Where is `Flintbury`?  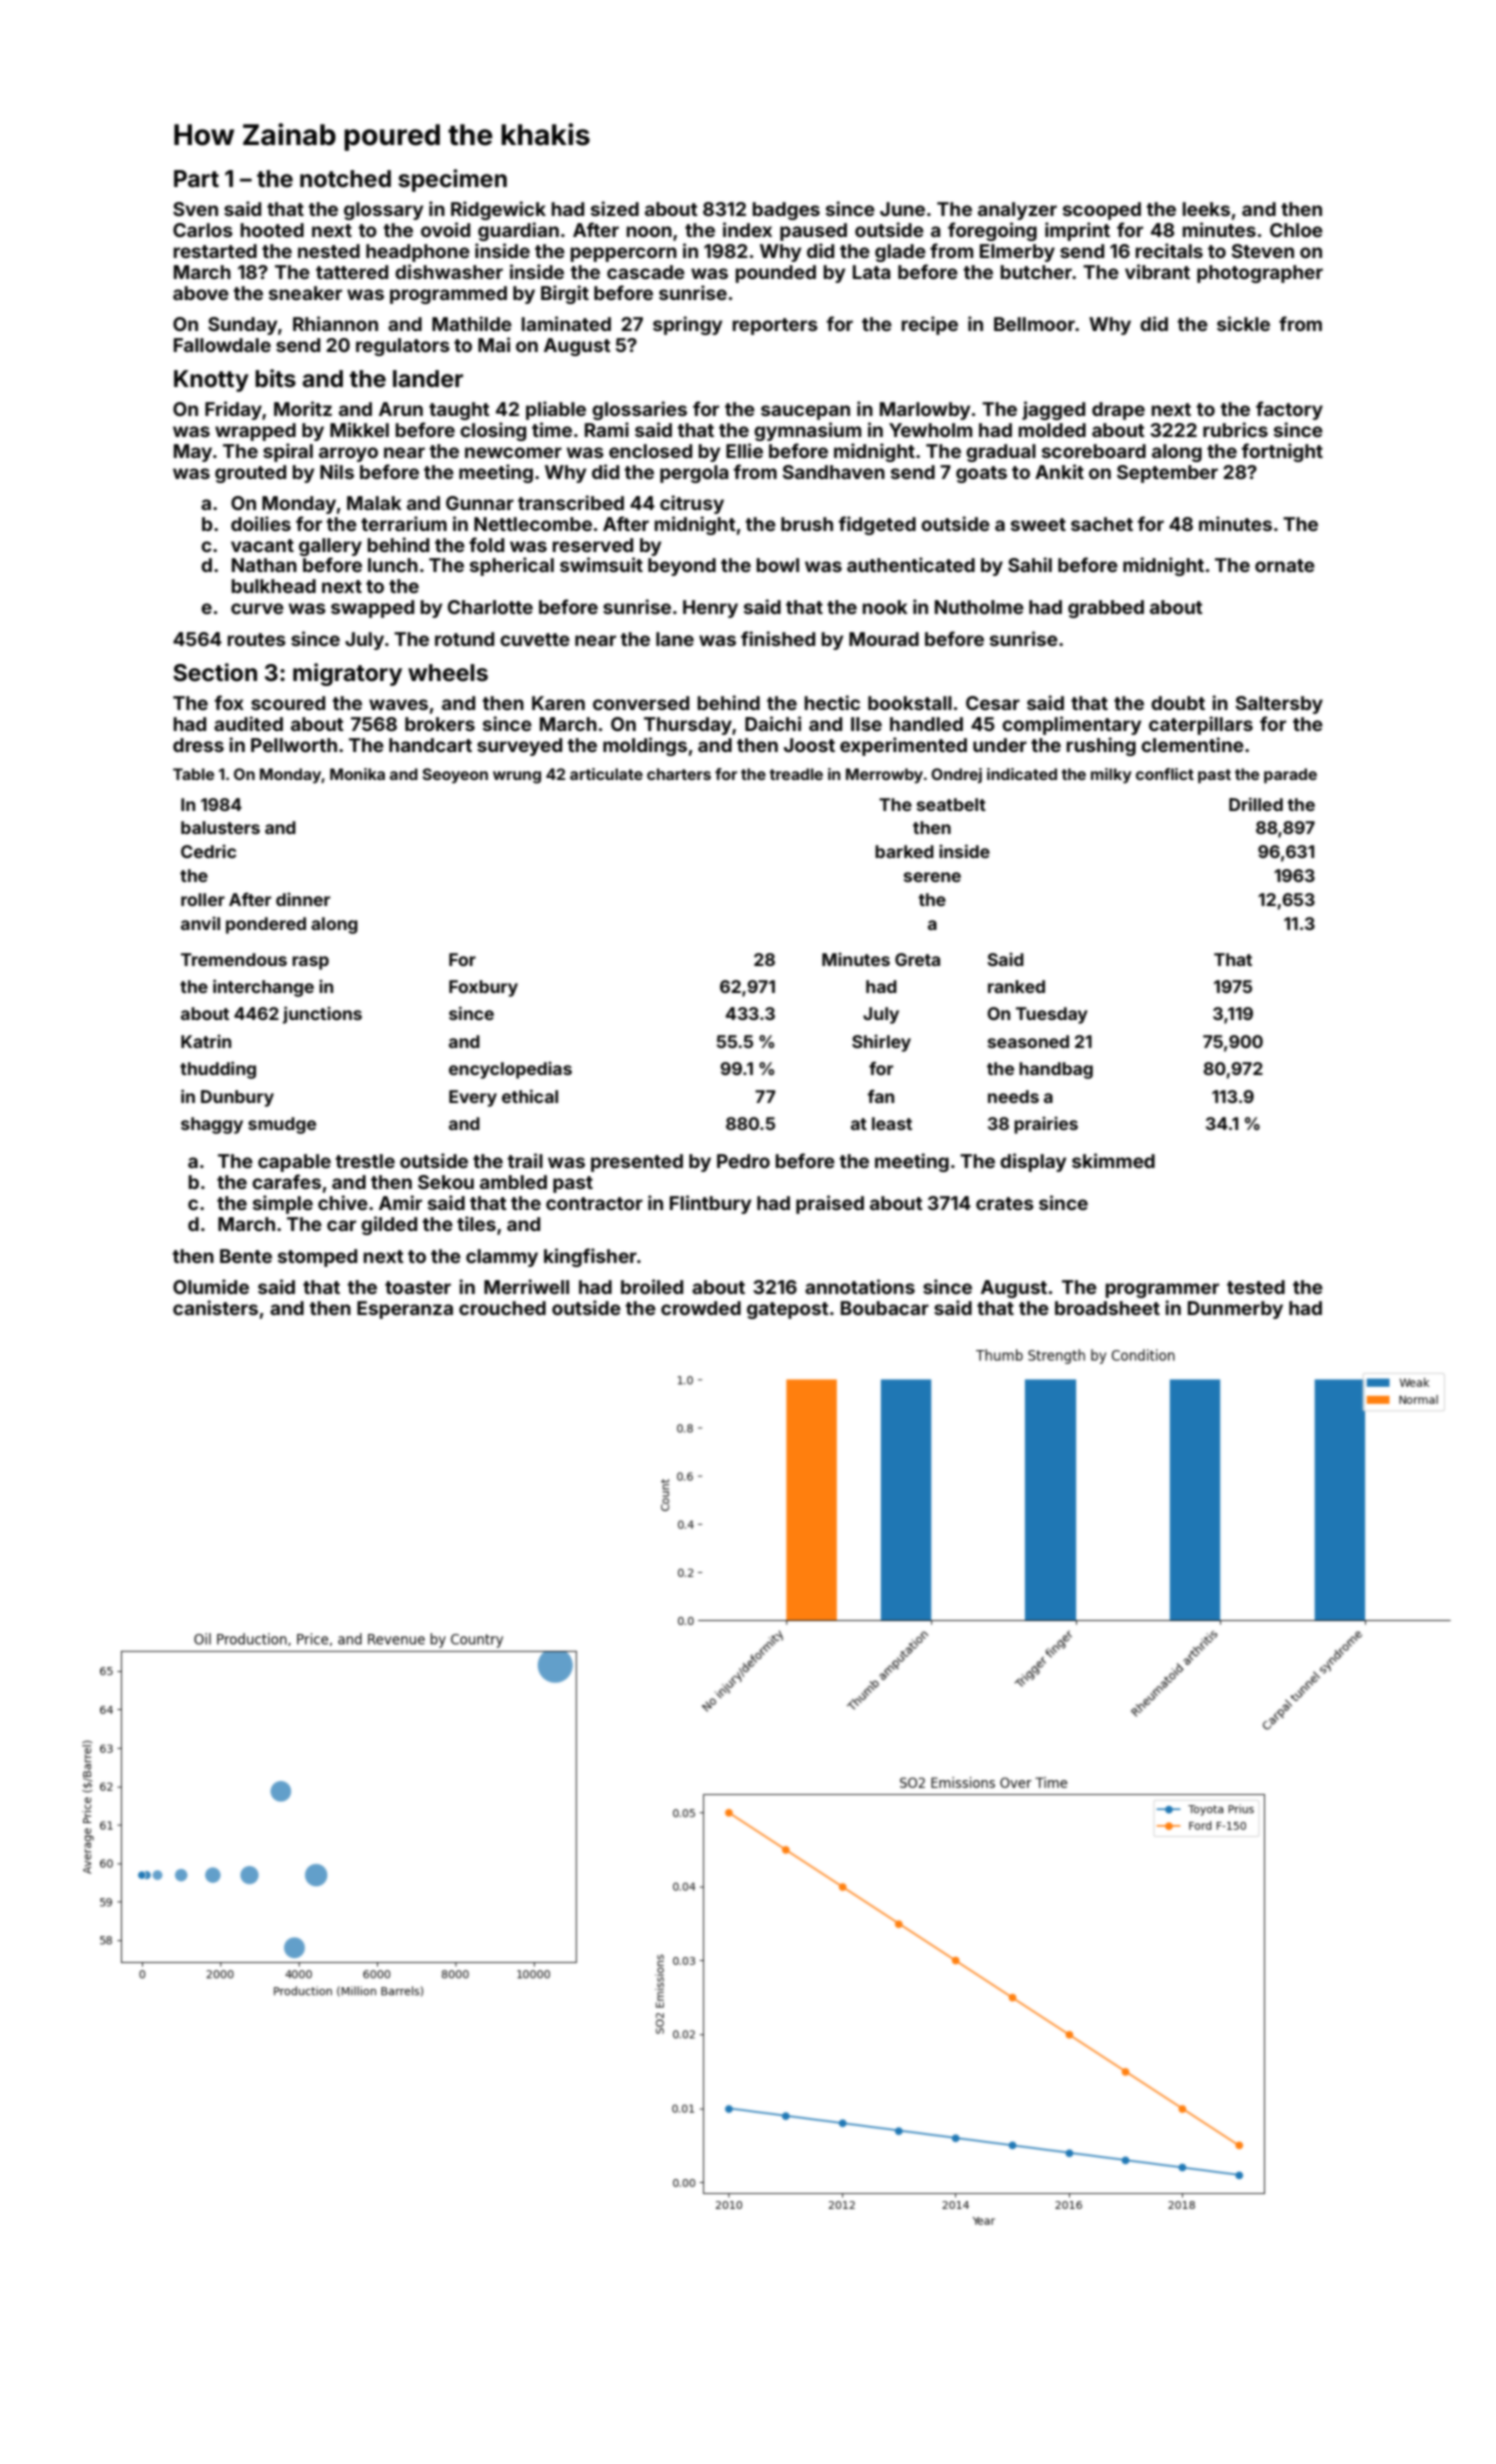
Flintbury is located at coordinates (710, 1204).
